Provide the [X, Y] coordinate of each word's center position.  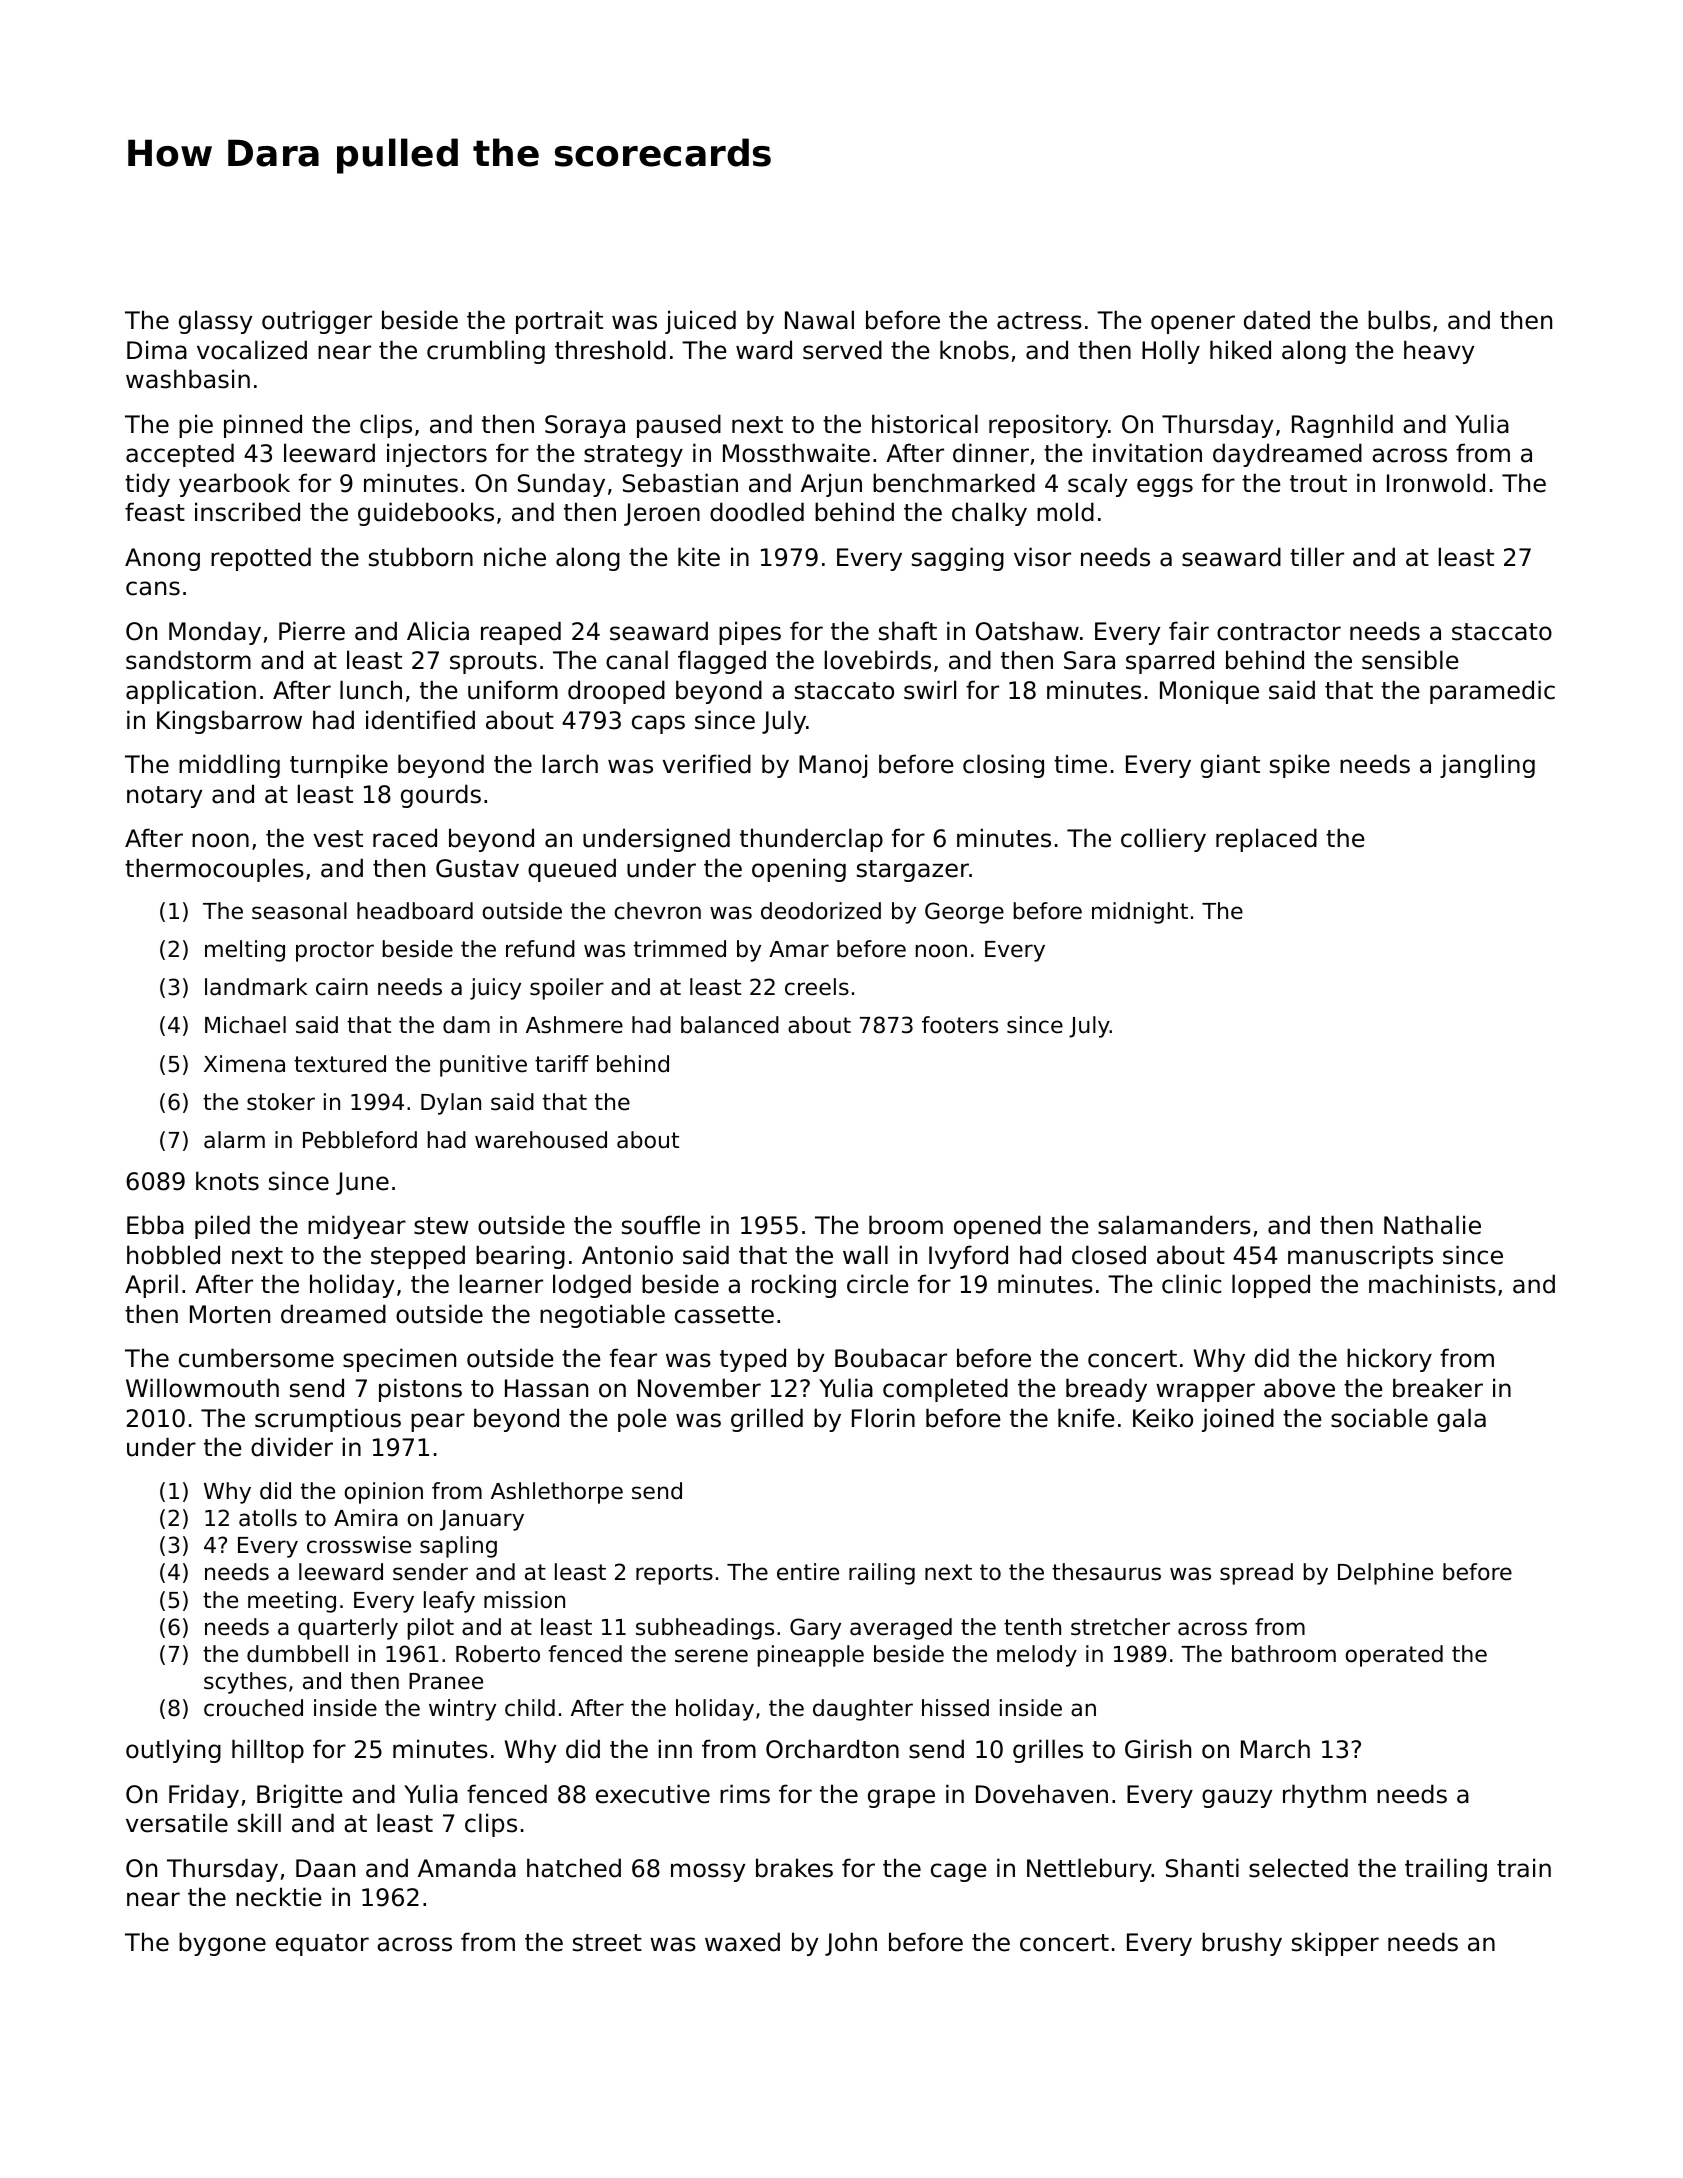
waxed [742, 1942]
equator [322, 1945]
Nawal [819, 320]
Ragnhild [1342, 426]
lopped [1271, 1286]
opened [997, 1227]
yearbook [234, 485]
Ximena [244, 1064]
